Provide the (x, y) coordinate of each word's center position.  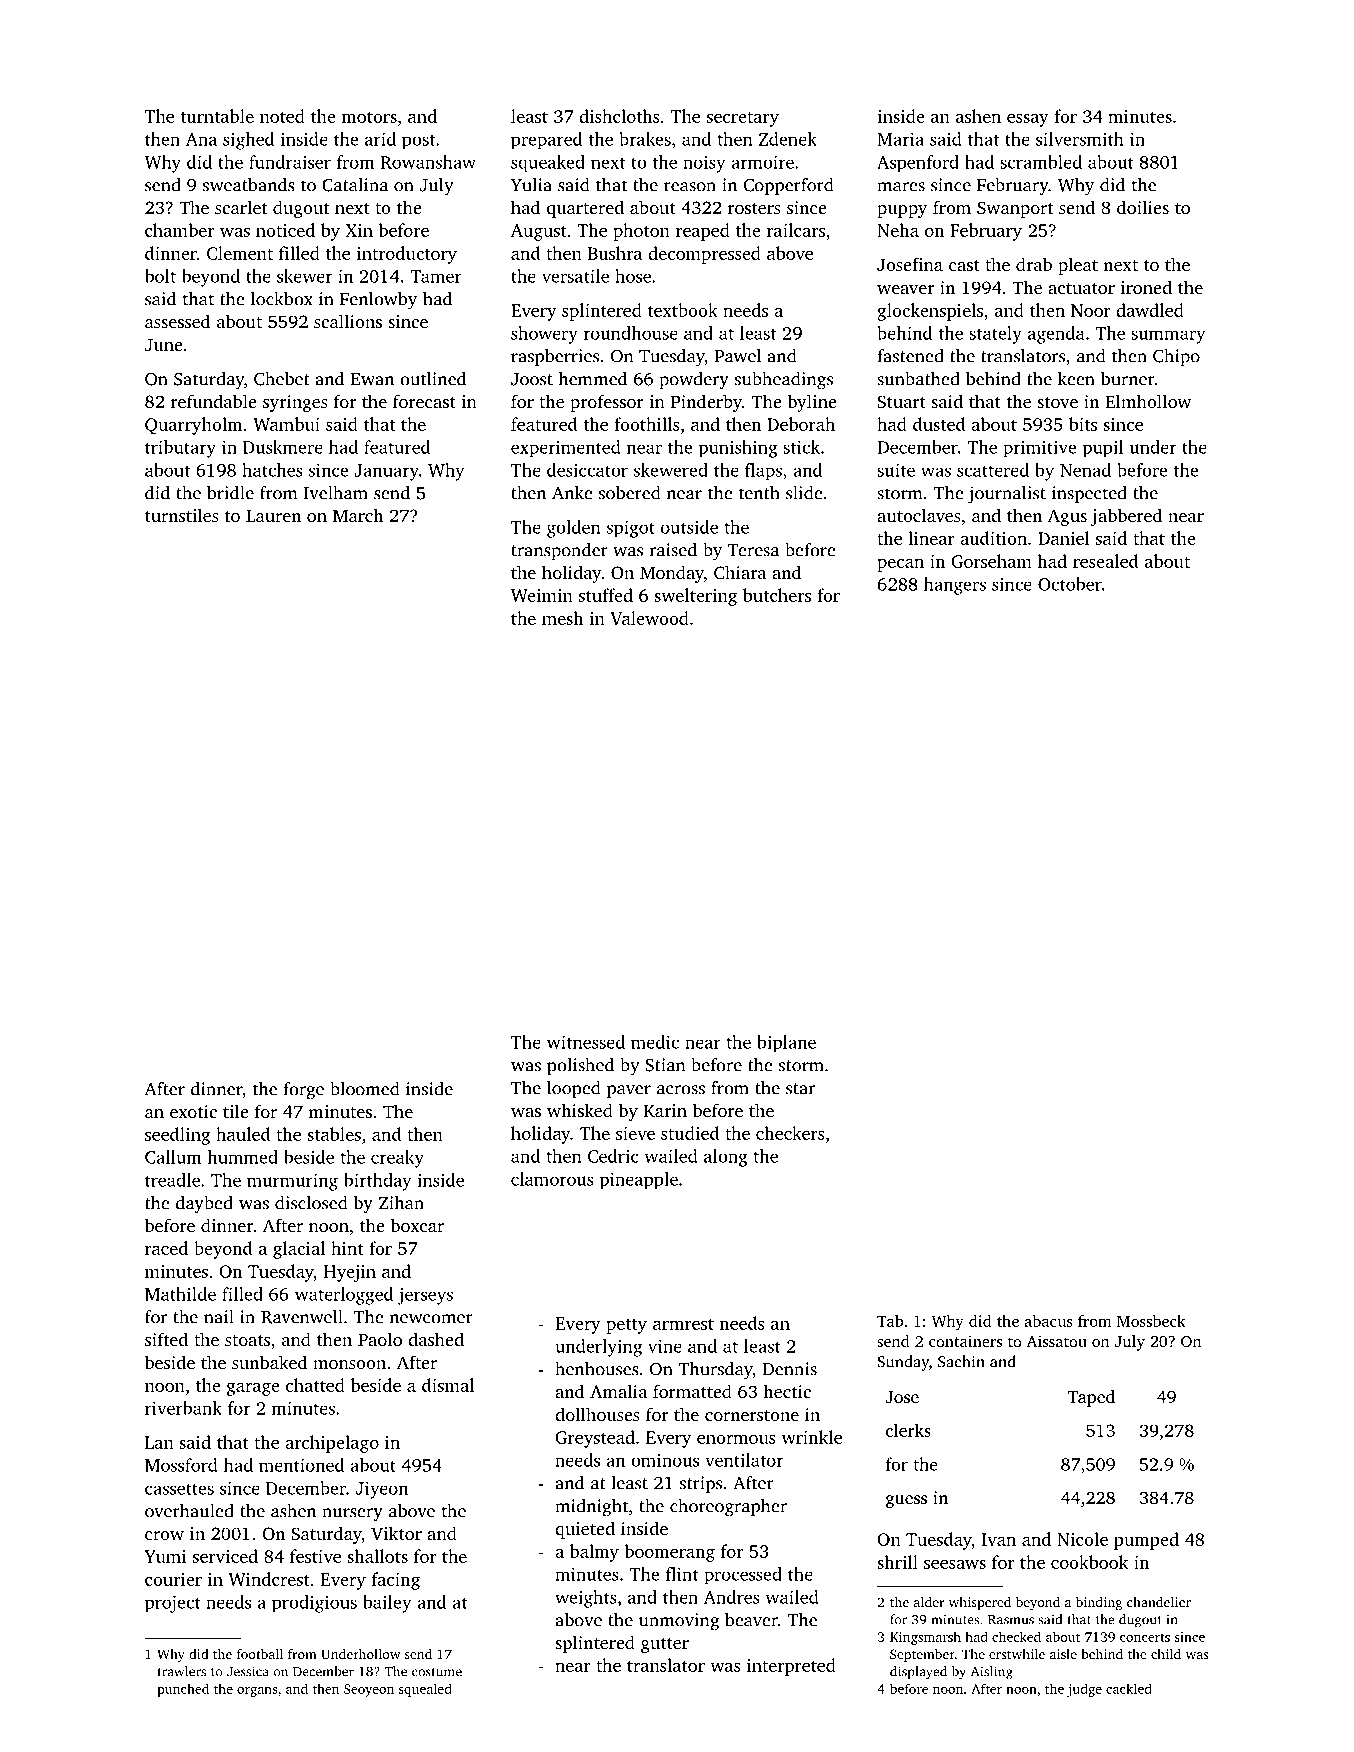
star (800, 1089)
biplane (786, 1044)
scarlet (241, 207)
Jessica (248, 1671)
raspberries (555, 357)
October (1070, 584)
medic (655, 1042)
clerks (908, 1430)
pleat (1078, 266)
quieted (585, 1530)
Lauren (273, 515)
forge (304, 1091)
